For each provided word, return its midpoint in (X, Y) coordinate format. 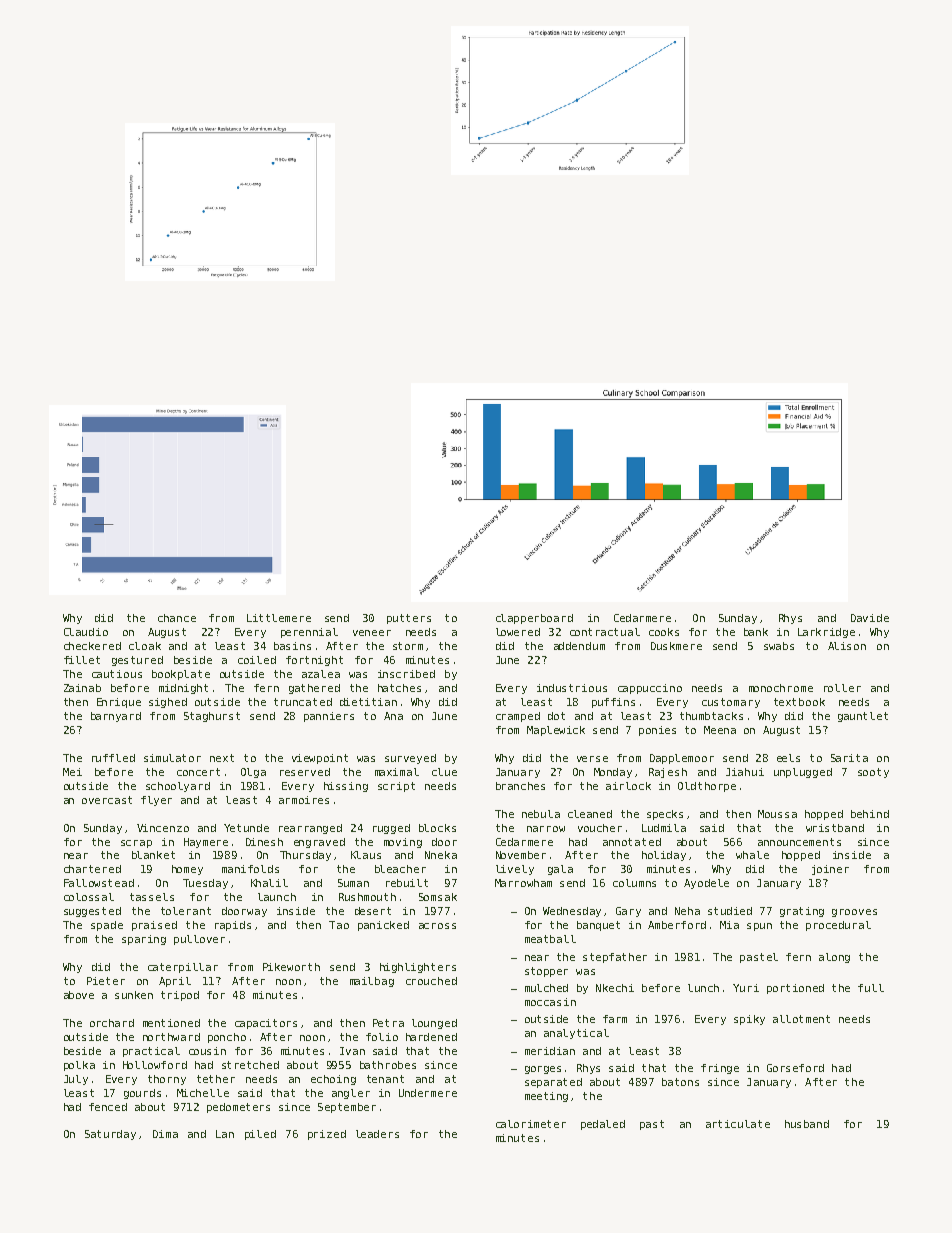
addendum (579, 646)
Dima (165, 1134)
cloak (145, 646)
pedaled (603, 1125)
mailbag (372, 982)
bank (756, 632)
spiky (749, 1020)
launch (277, 897)
